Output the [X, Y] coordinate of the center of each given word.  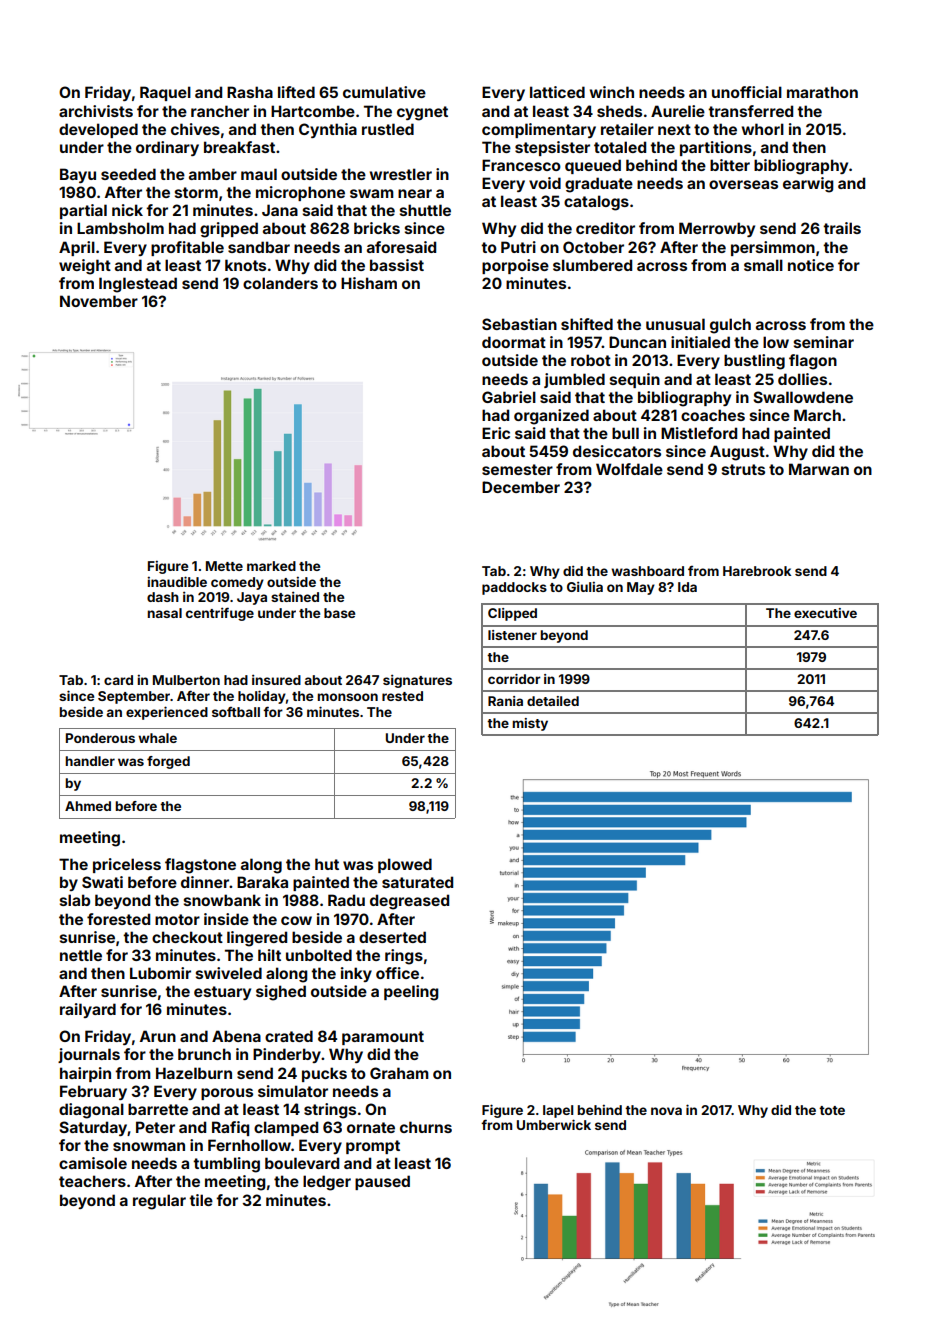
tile [201, 1200]
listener [512, 635]
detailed [553, 701]
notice [811, 265]
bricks [377, 228]
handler [90, 761]
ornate [371, 1127]
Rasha [250, 92]
